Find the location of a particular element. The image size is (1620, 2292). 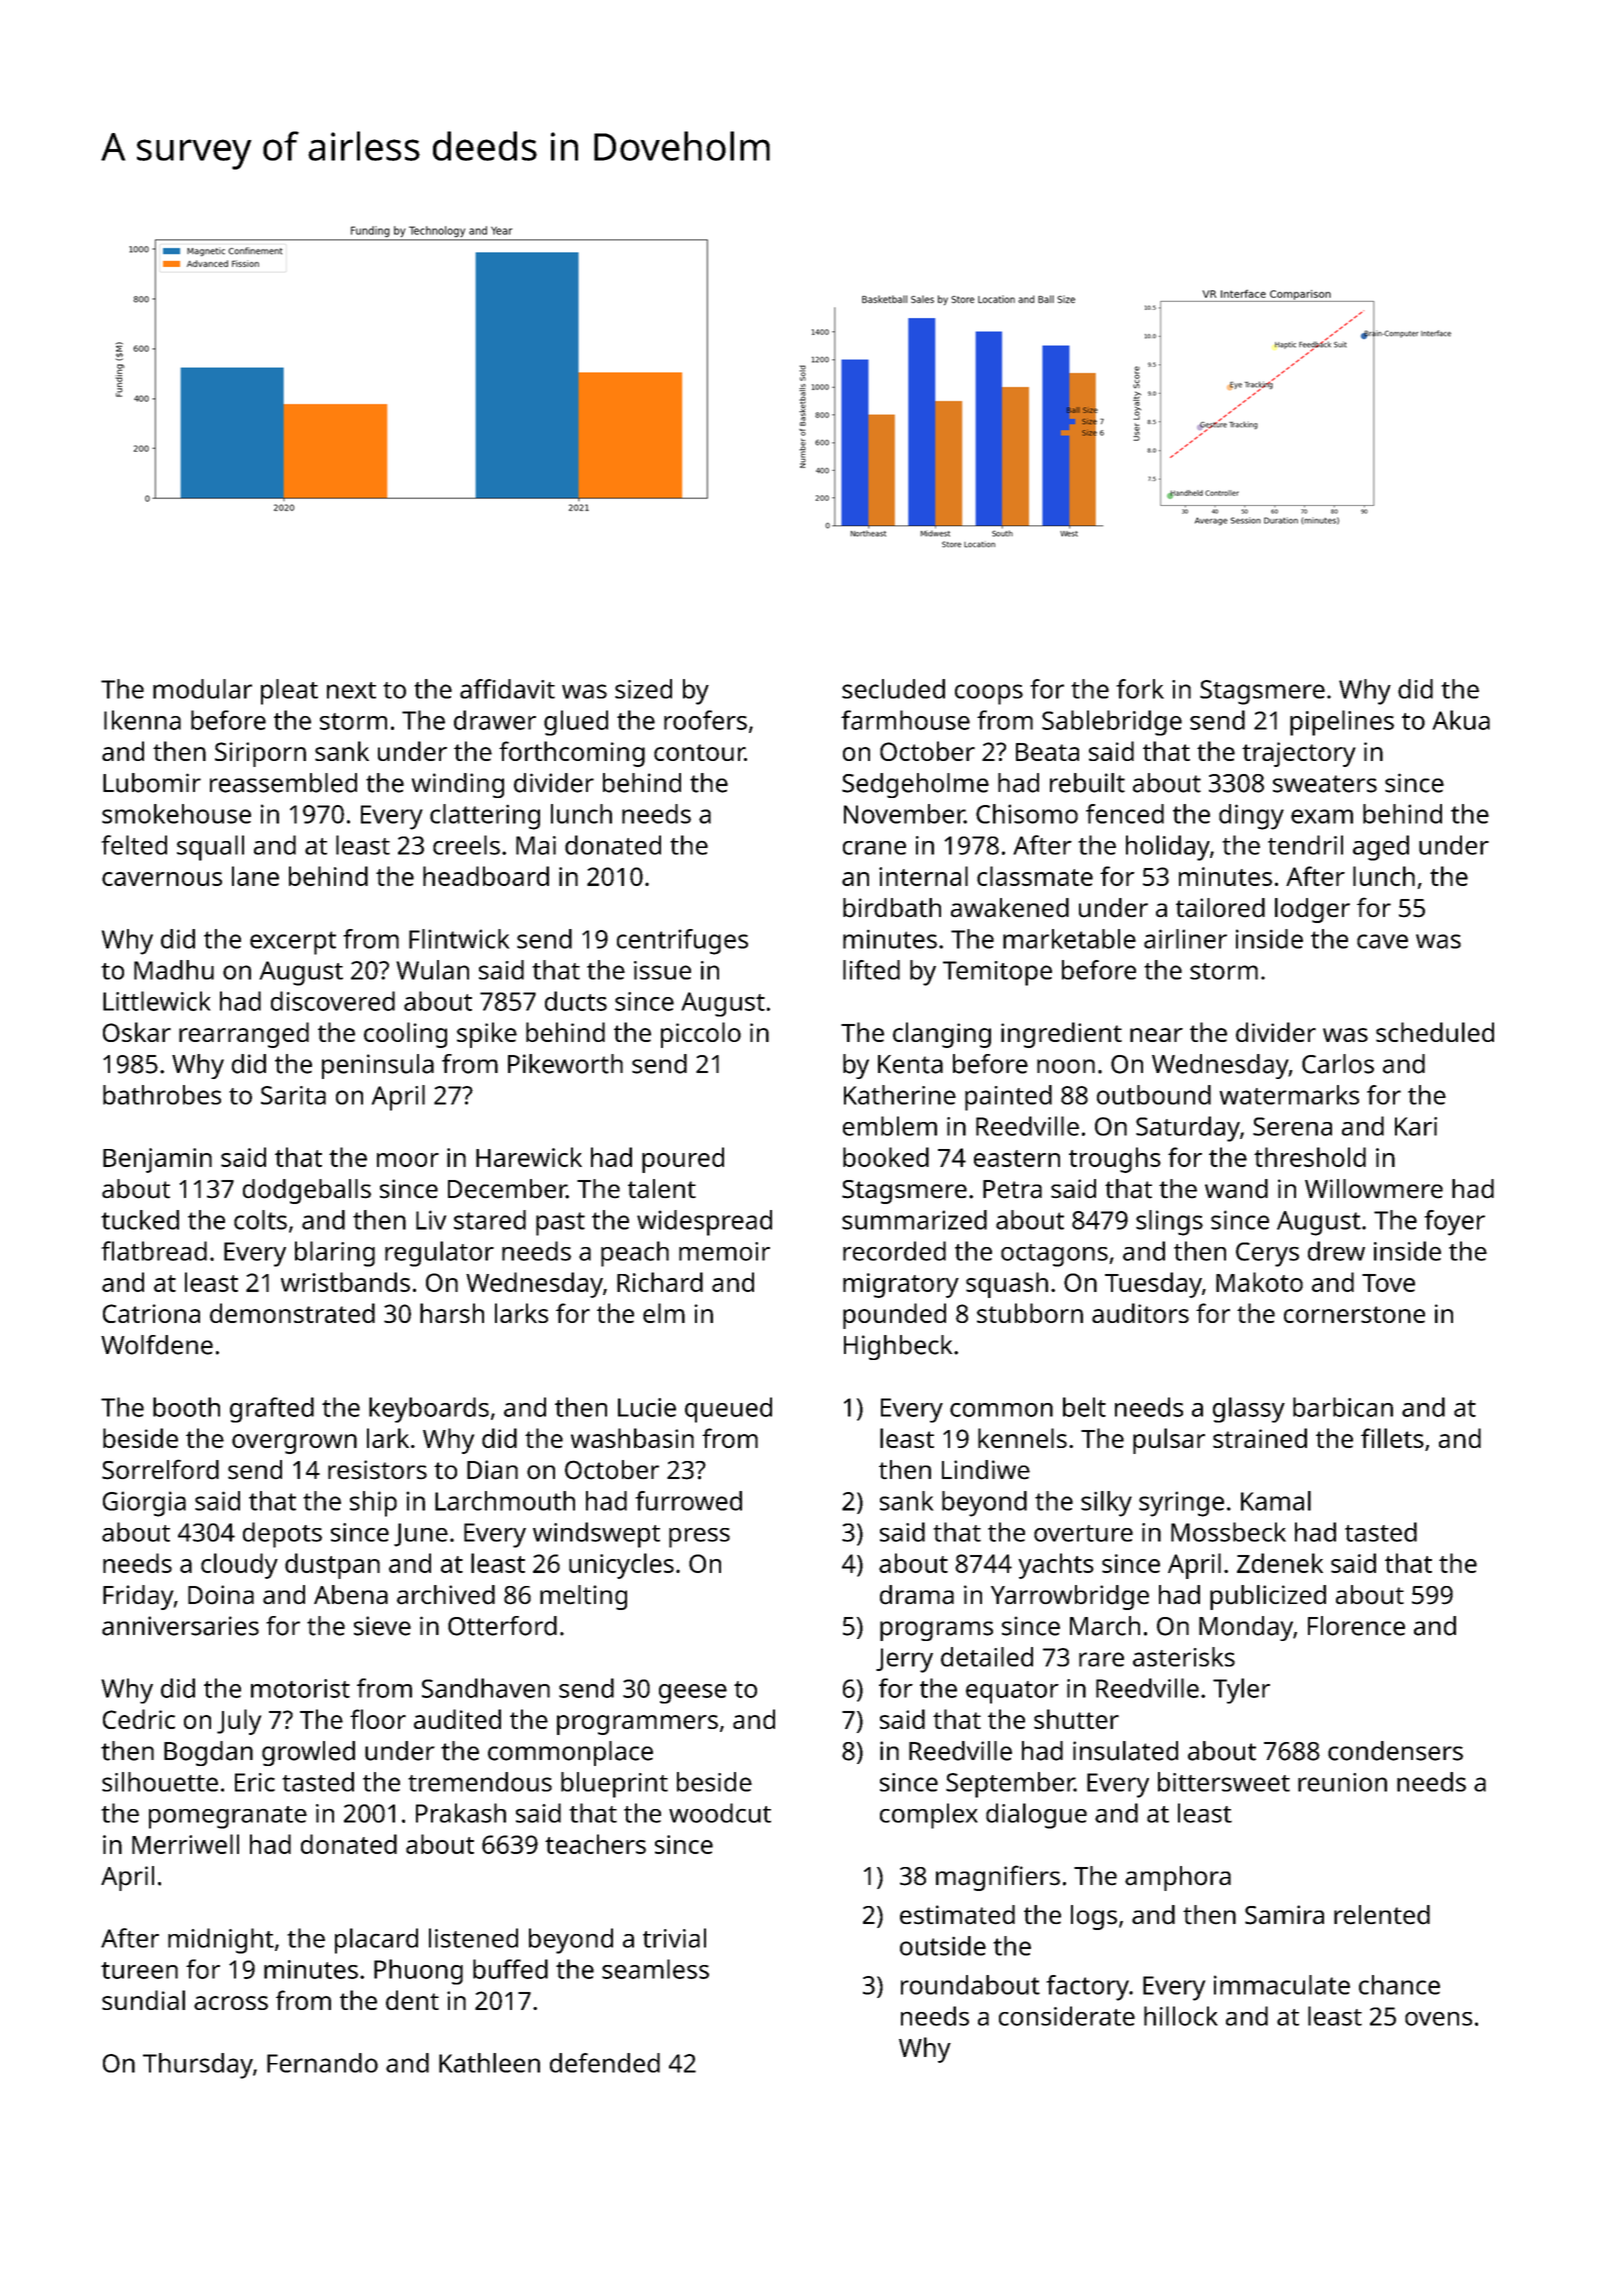

Highbeck is located at coordinates (898, 1347).
